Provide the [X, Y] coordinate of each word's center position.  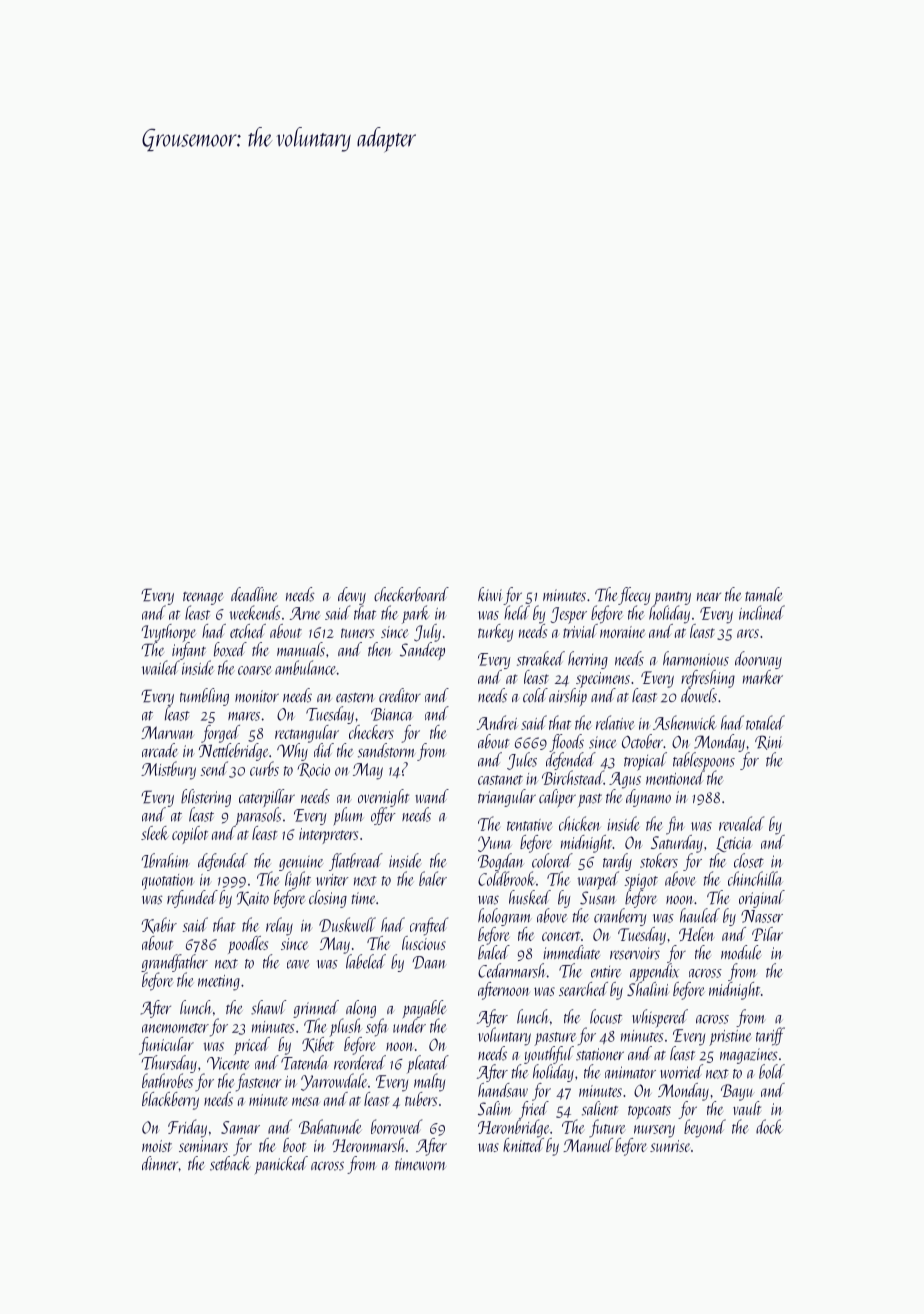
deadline [254, 594]
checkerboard [411, 594]
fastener [259, 1082]
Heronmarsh [368, 1145]
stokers [659, 860]
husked [530, 897]
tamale [764, 594]
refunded [192, 899]
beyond [705, 1128]
